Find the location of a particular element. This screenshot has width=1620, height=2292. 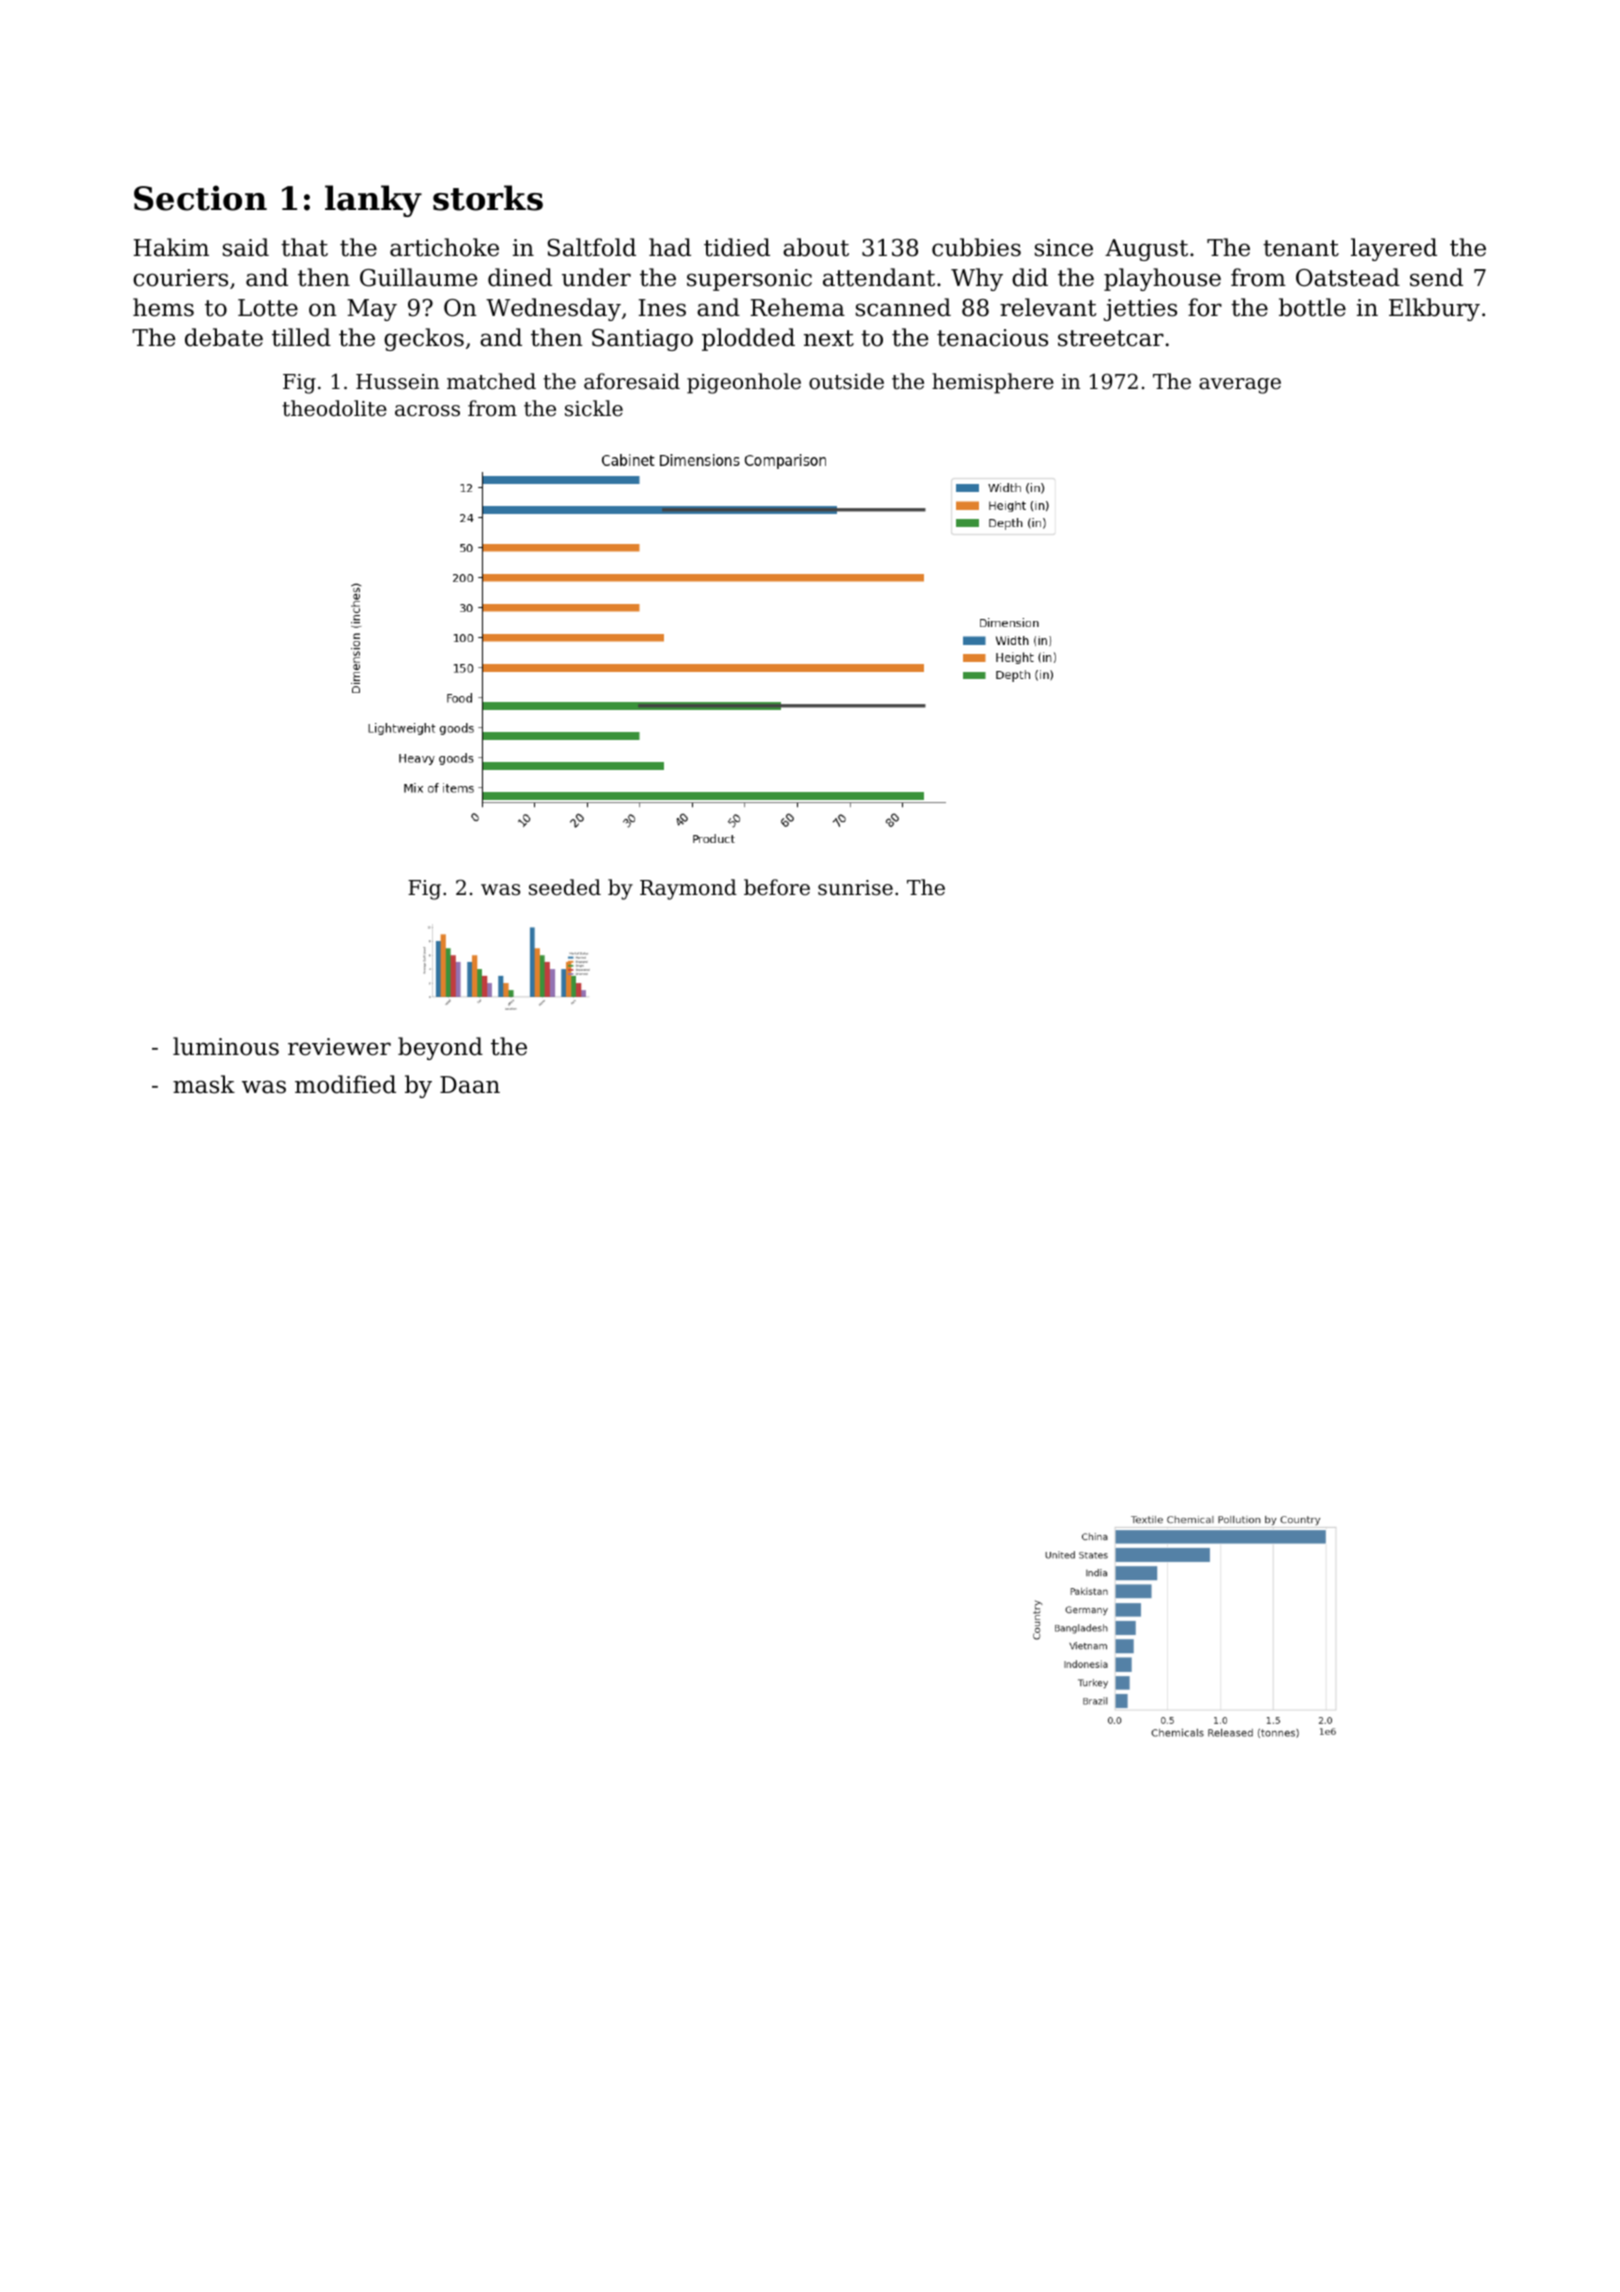

before is located at coordinates (777, 887).
